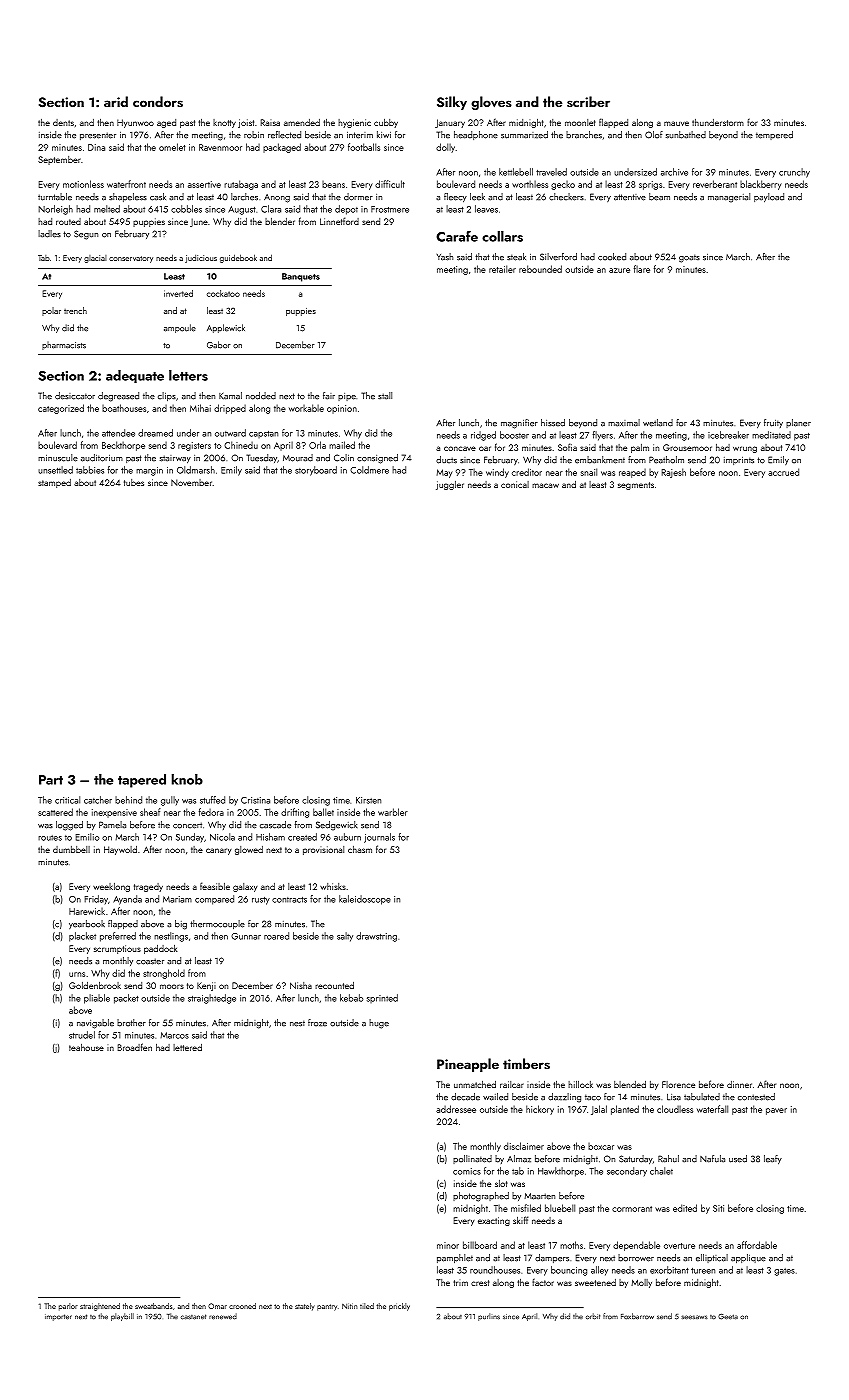 Image resolution: width=849 pixels, height=1400 pixels. I want to click on alley, so click(599, 1271).
